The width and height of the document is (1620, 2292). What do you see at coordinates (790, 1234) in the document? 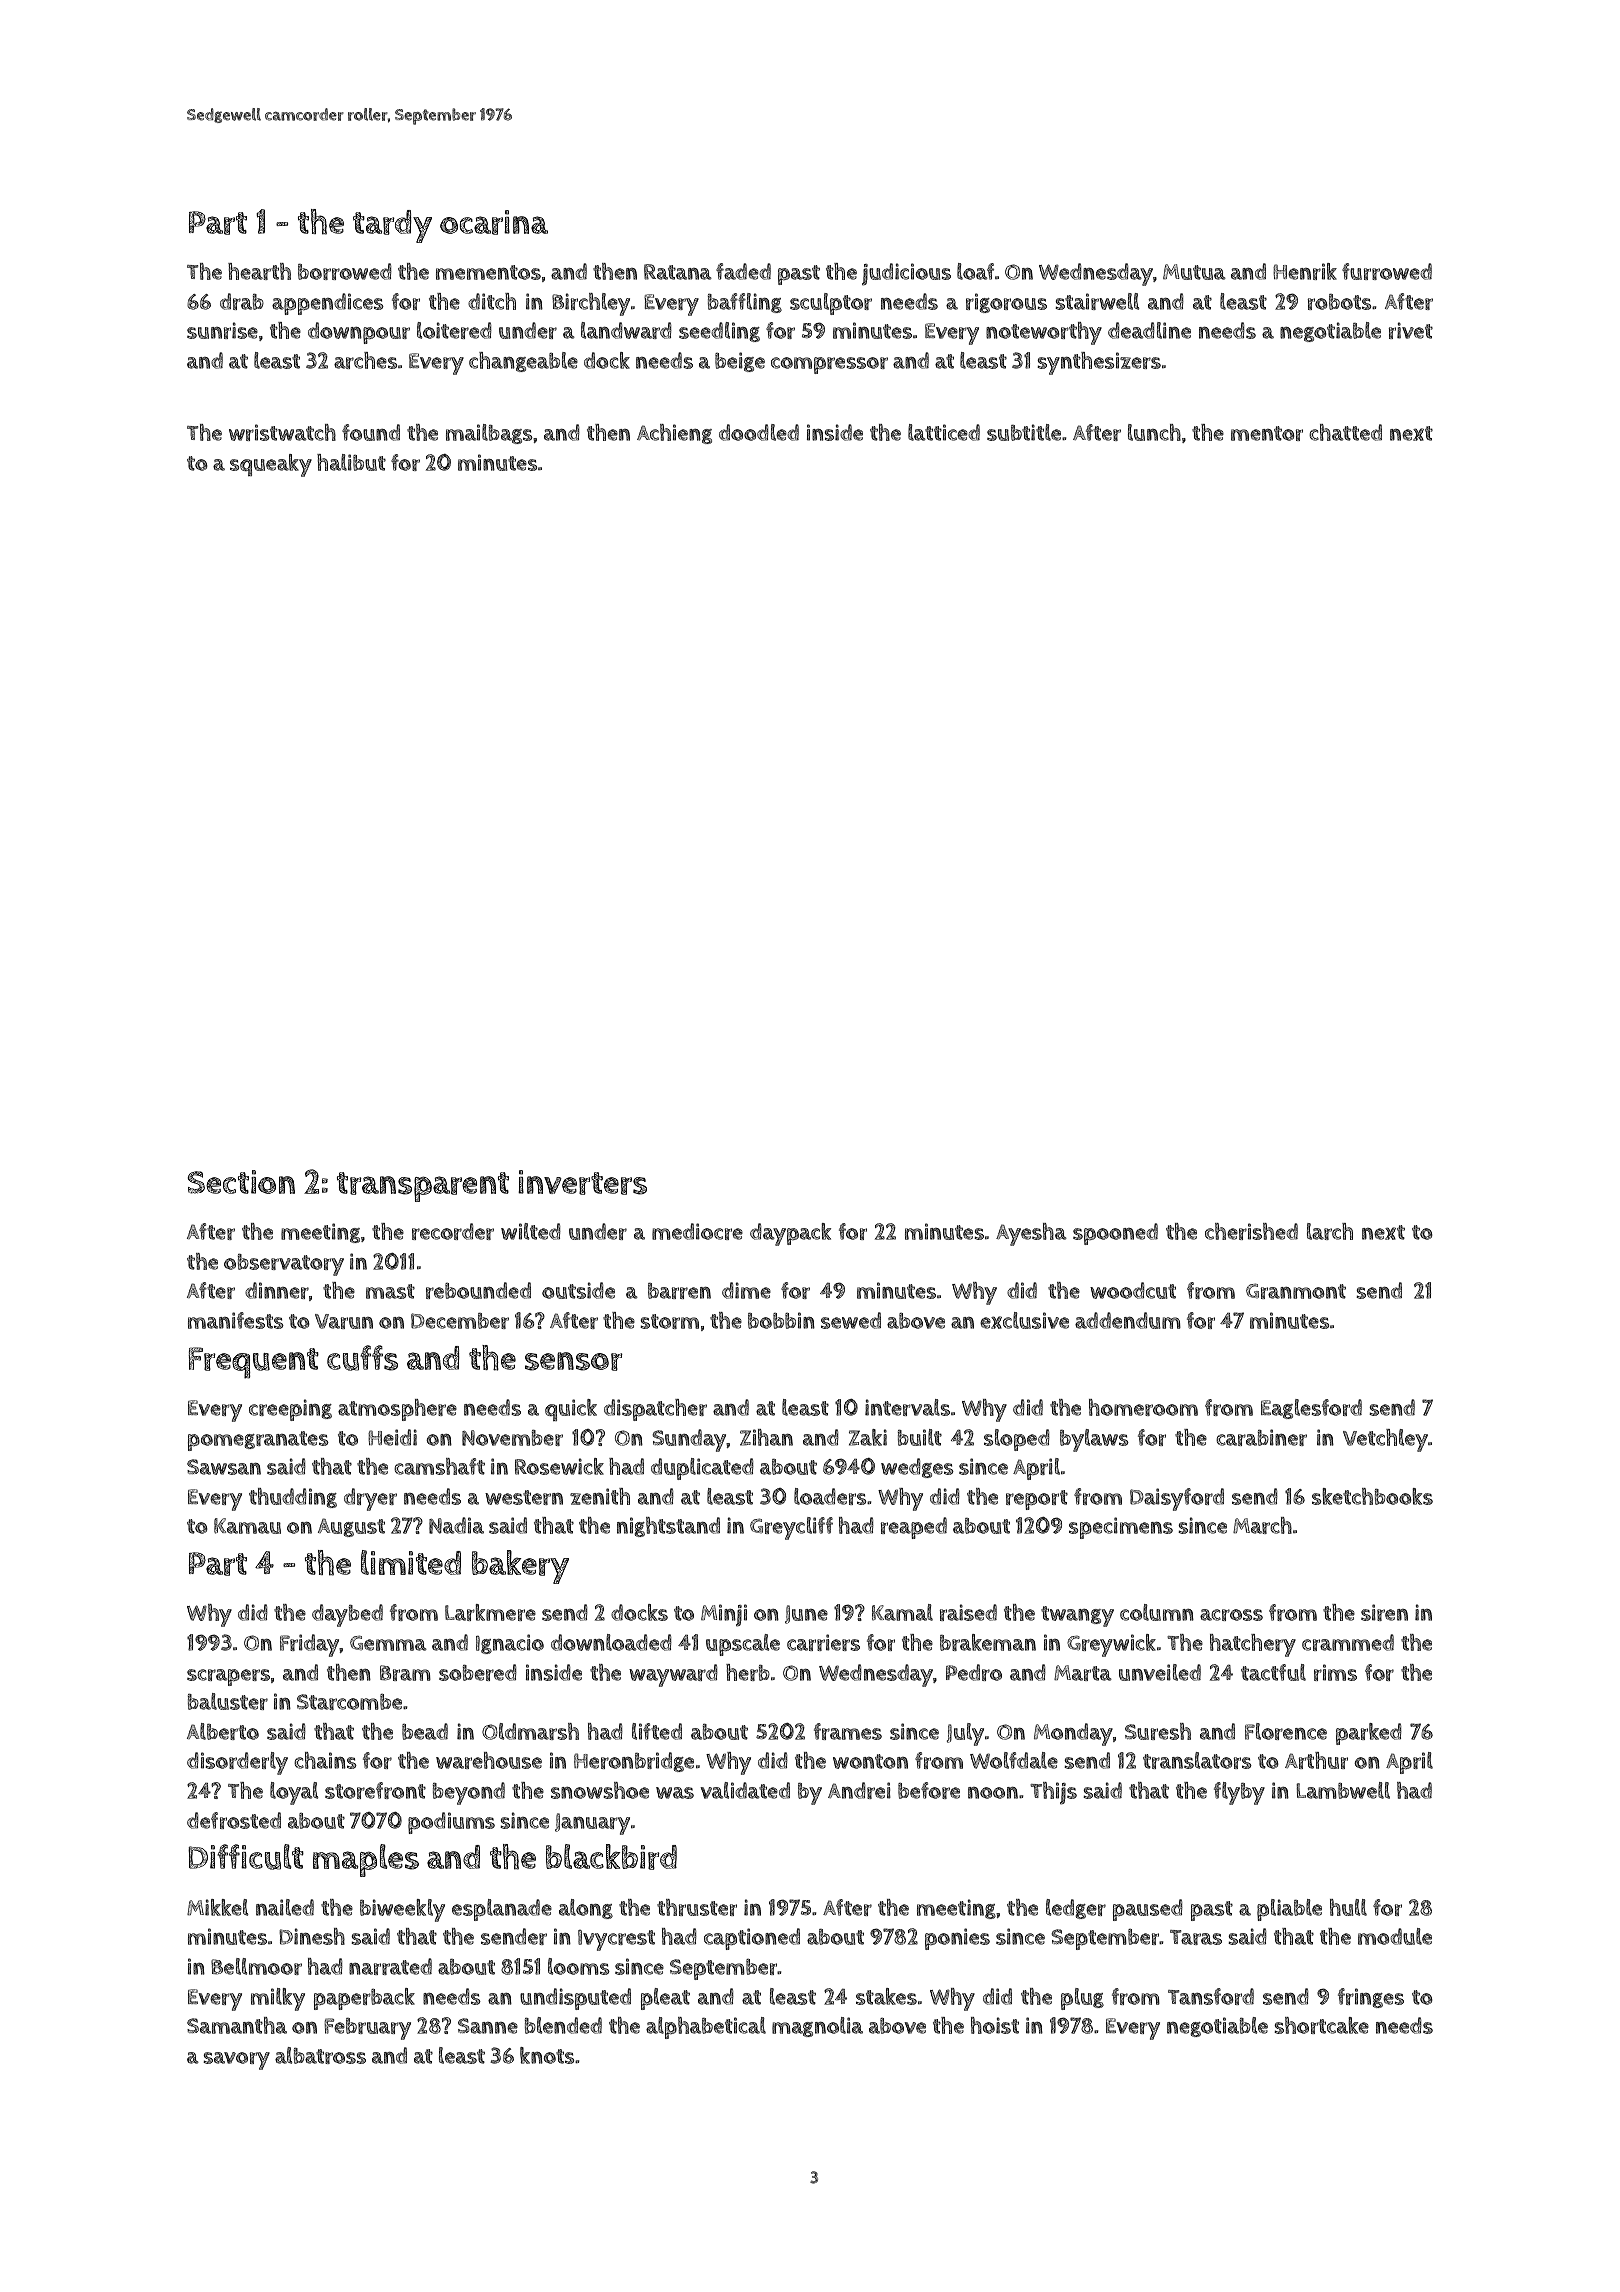
I see `daypack` at bounding box center [790, 1234].
